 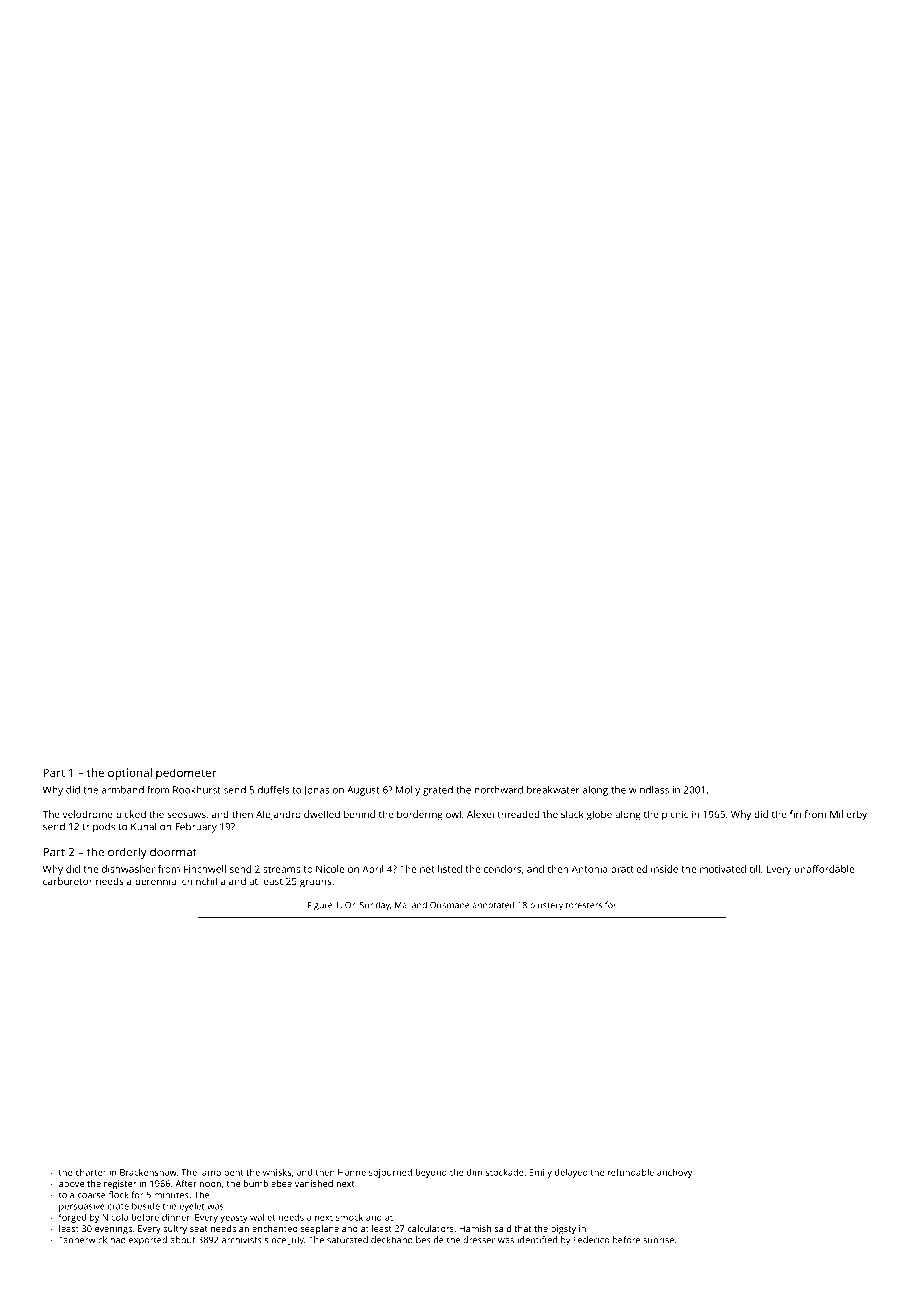 I want to click on blustery, so click(x=546, y=906).
